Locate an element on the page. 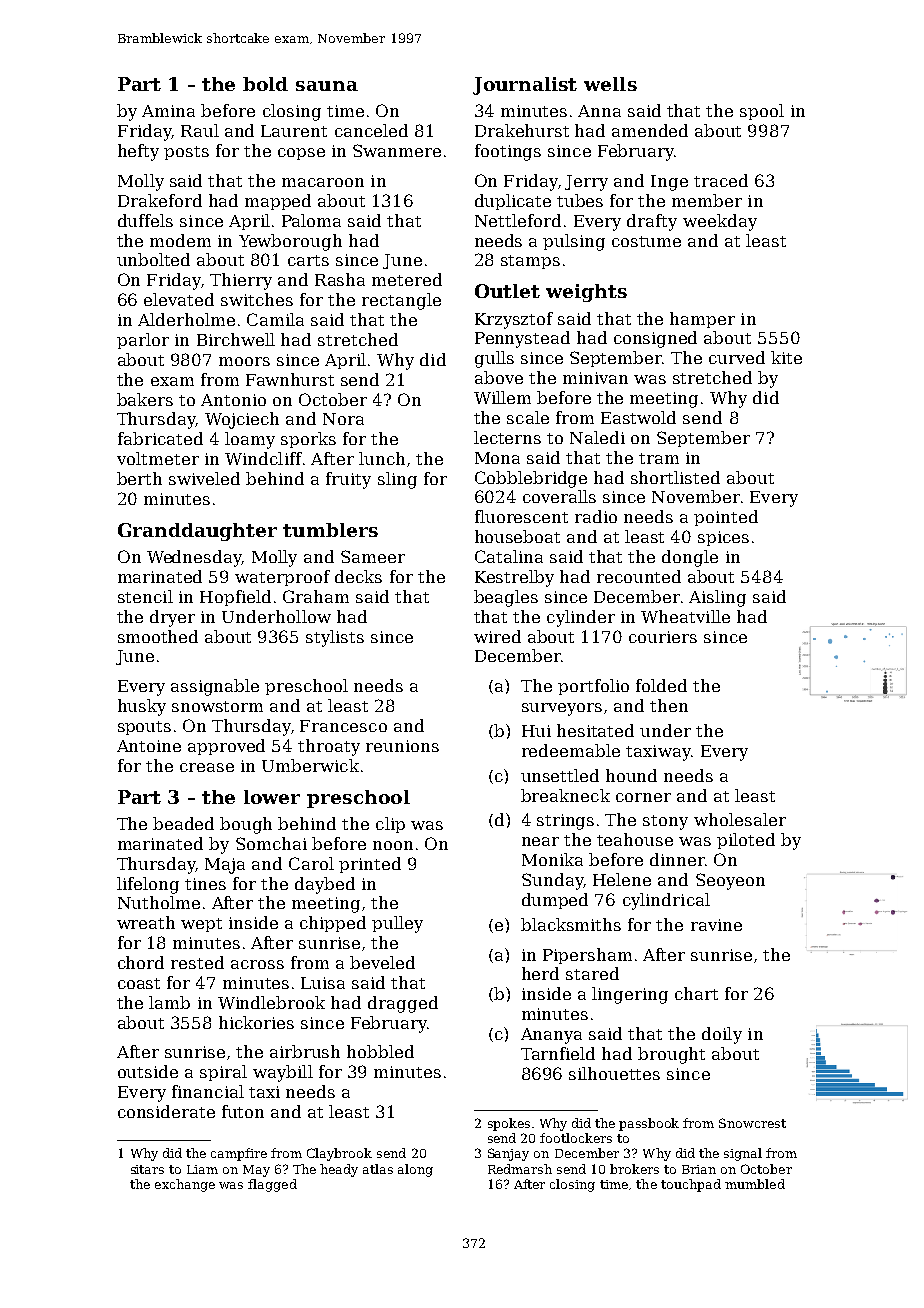 This image has height=1308, width=924. Mona is located at coordinates (497, 458).
